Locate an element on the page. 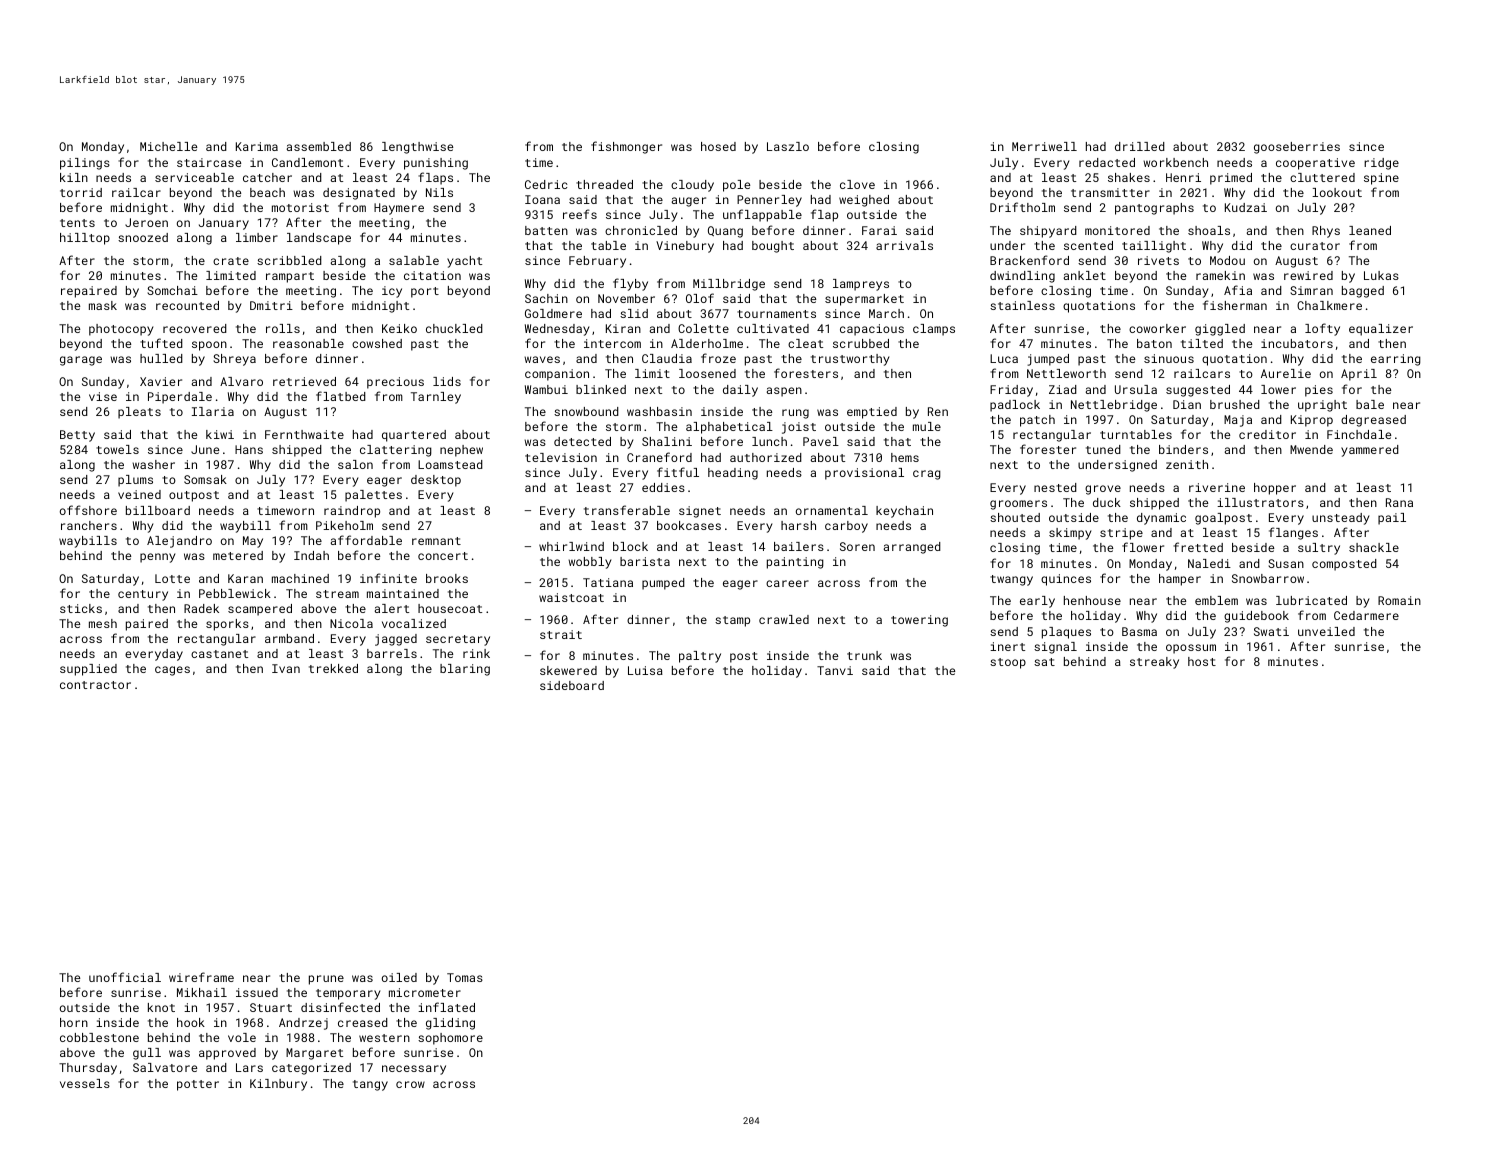  stainless is located at coordinates (1022, 305).
